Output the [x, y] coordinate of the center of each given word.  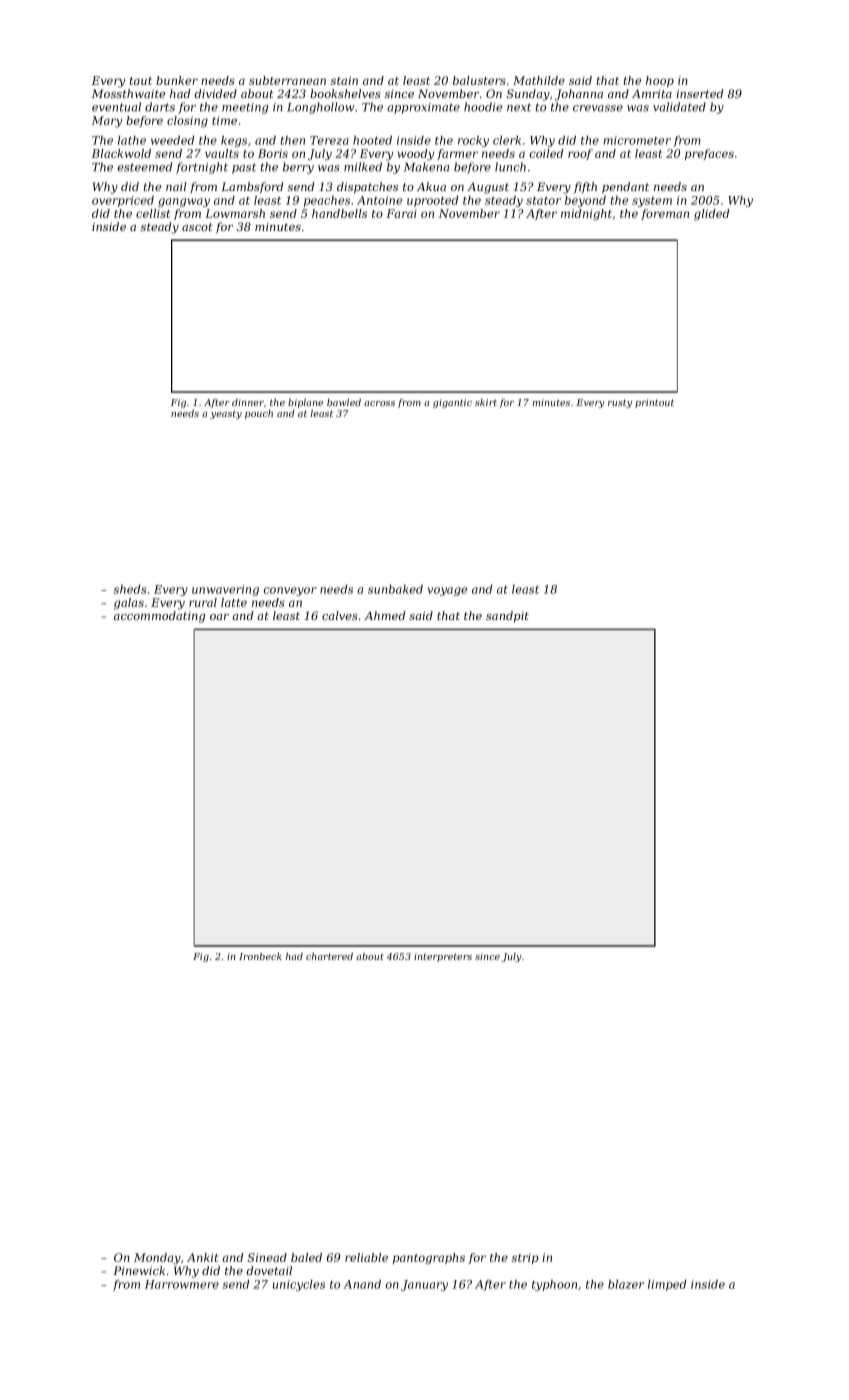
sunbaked [395, 589]
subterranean [287, 80]
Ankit [202, 1257]
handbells [339, 213]
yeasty [226, 414]
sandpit [507, 617]
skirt [486, 402]
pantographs [429, 1259]
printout [654, 403]
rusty [620, 403]
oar [219, 617]
